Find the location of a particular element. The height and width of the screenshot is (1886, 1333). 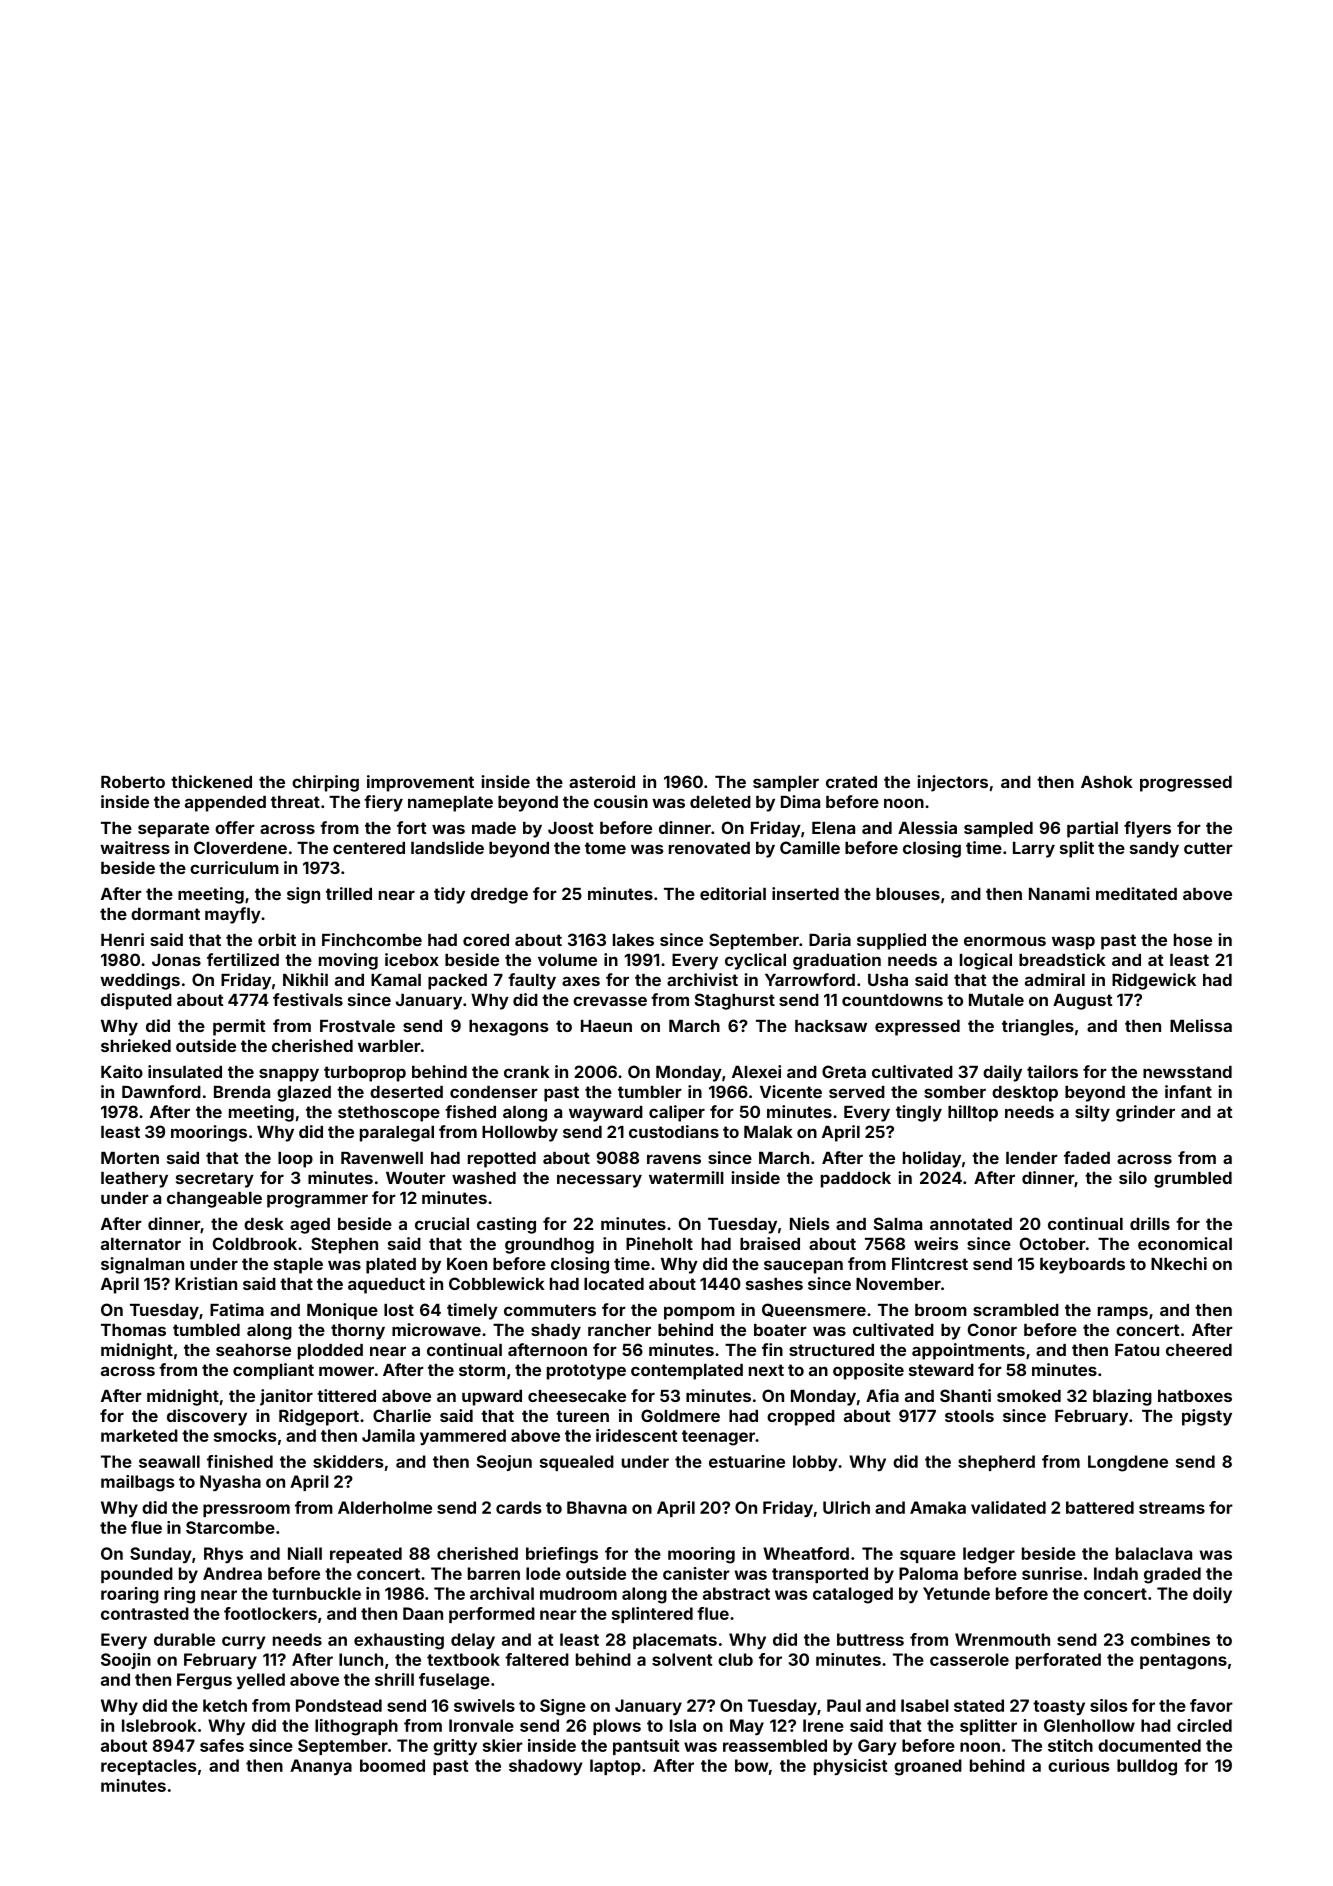

curry is located at coordinates (243, 1642).
